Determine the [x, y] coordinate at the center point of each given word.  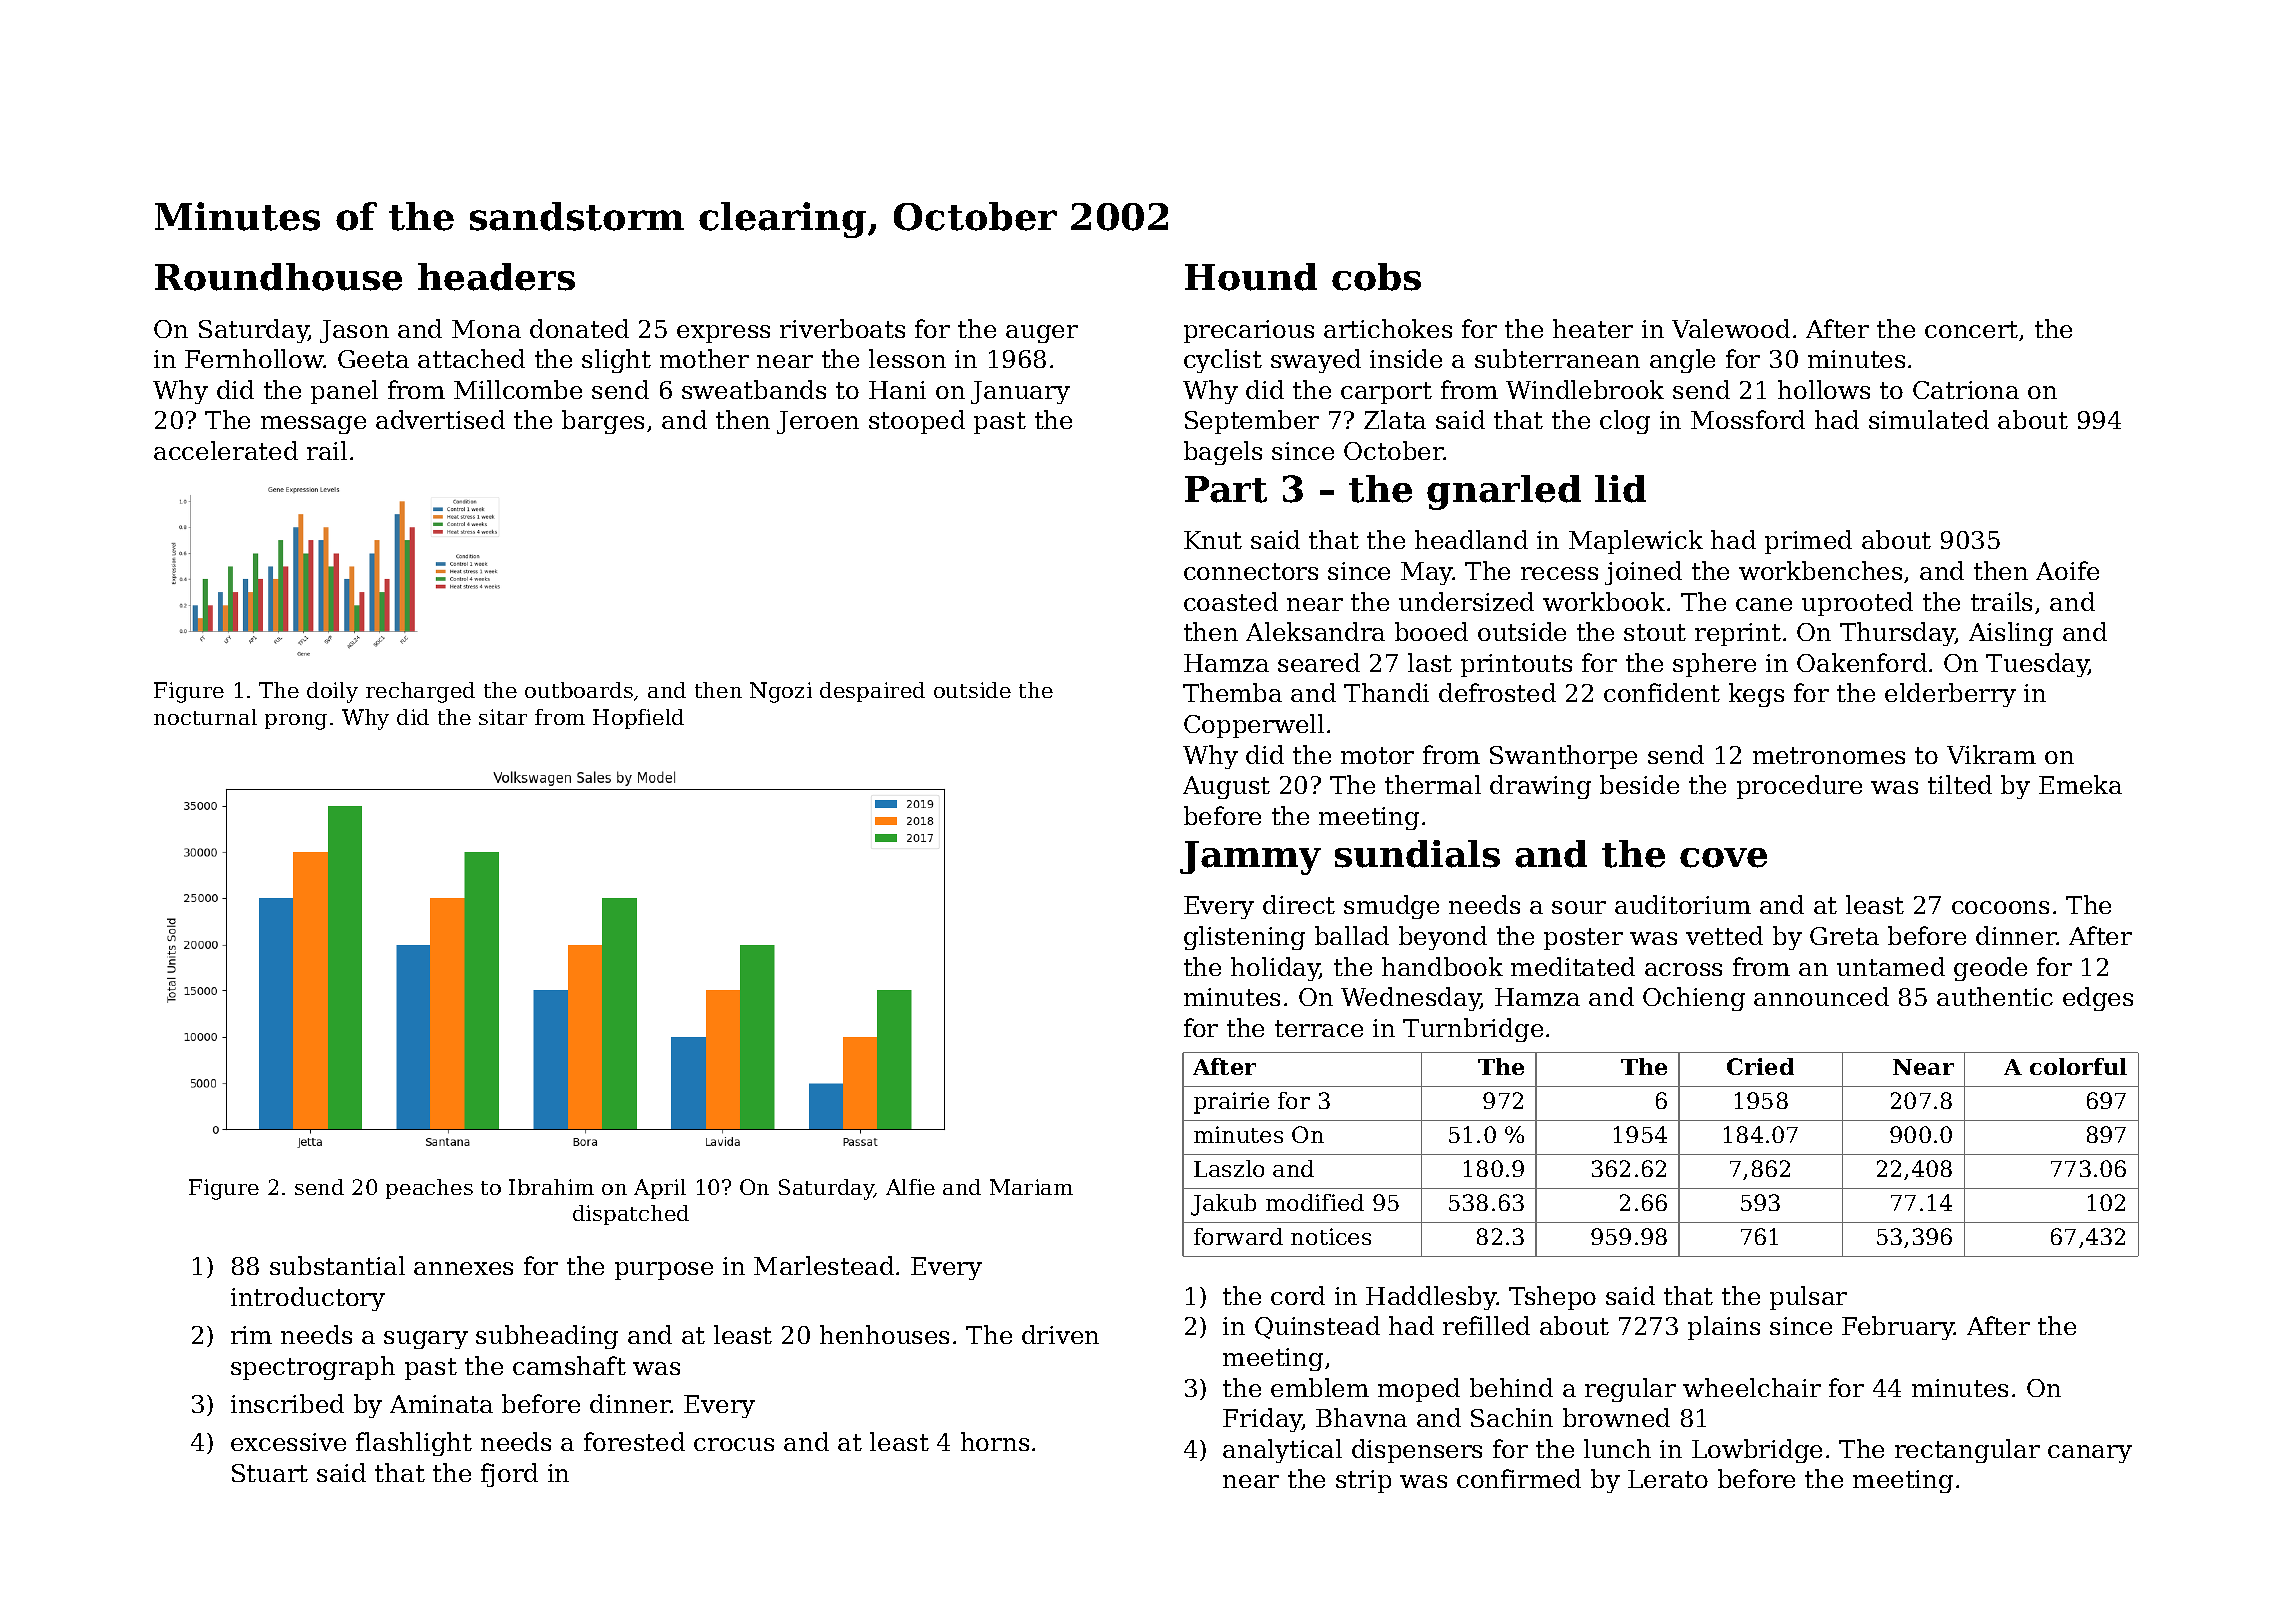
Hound [1251, 277]
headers [496, 277]
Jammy [1250, 858]
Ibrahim [551, 1187]
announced [1821, 996]
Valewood [1731, 328]
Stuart [270, 1473]
